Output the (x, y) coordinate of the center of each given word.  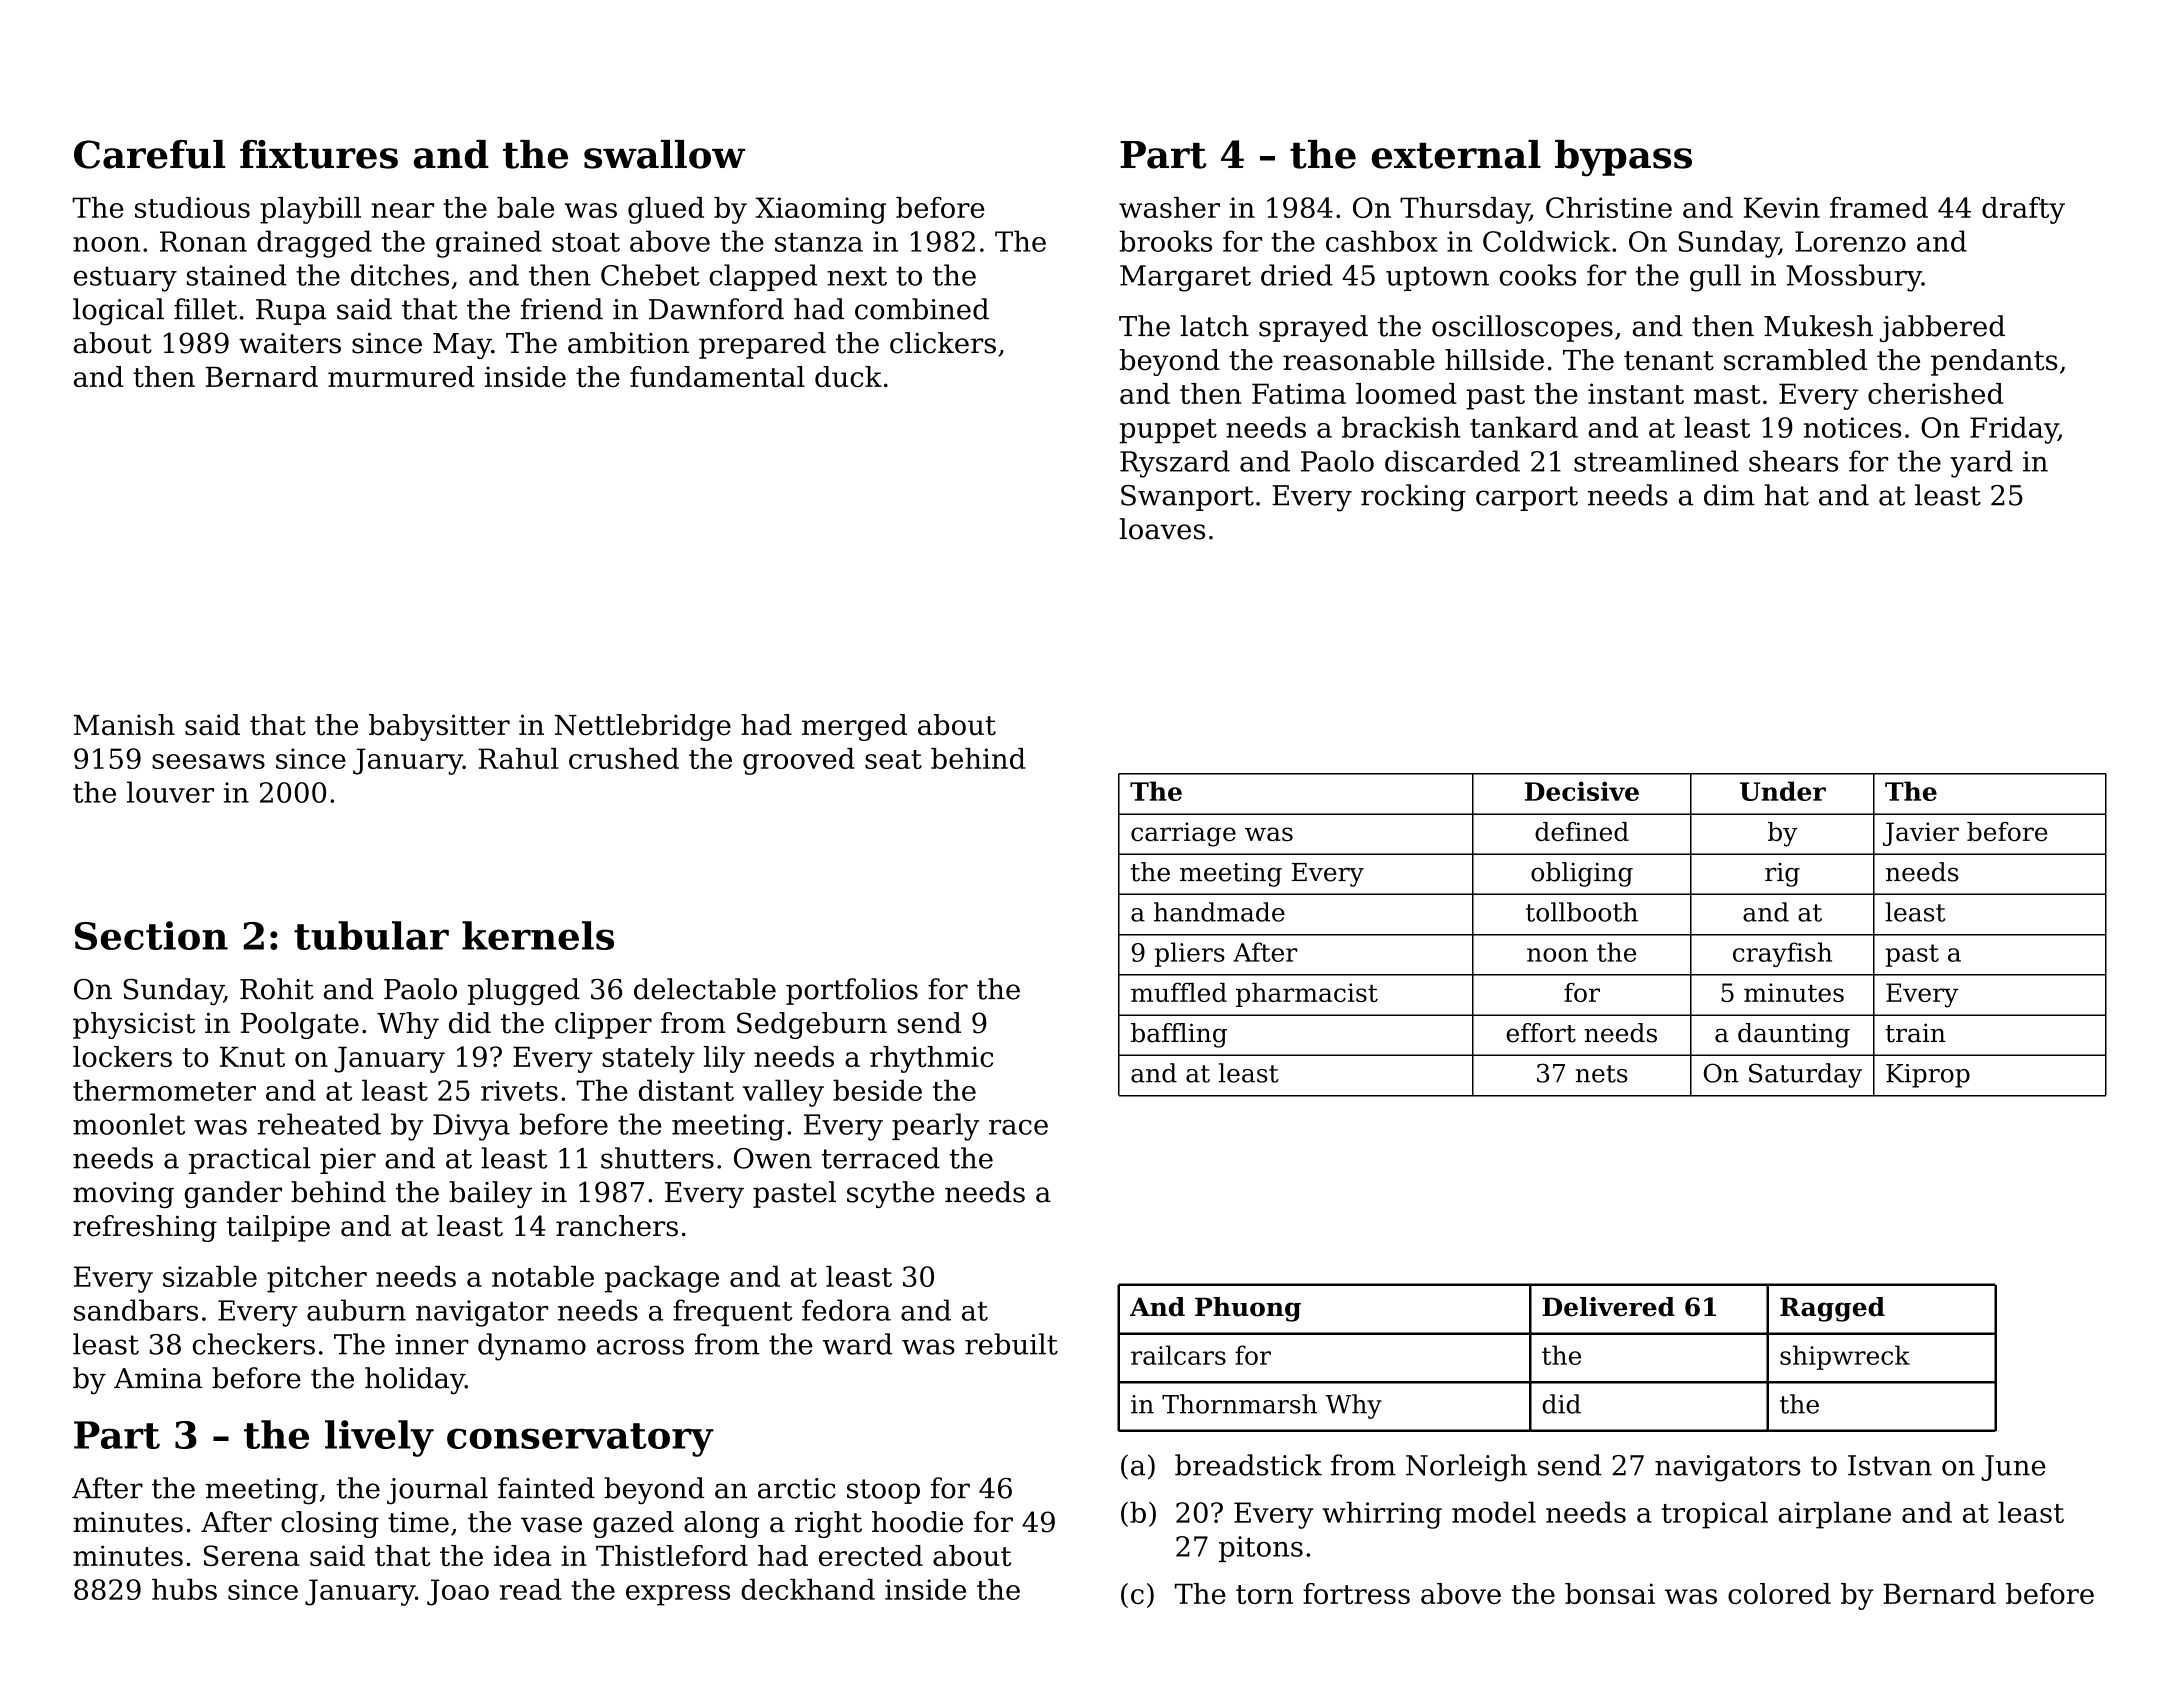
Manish (124, 725)
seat (893, 759)
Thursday (1464, 210)
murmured (401, 376)
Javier (1921, 834)
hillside (1494, 360)
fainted (546, 1488)
